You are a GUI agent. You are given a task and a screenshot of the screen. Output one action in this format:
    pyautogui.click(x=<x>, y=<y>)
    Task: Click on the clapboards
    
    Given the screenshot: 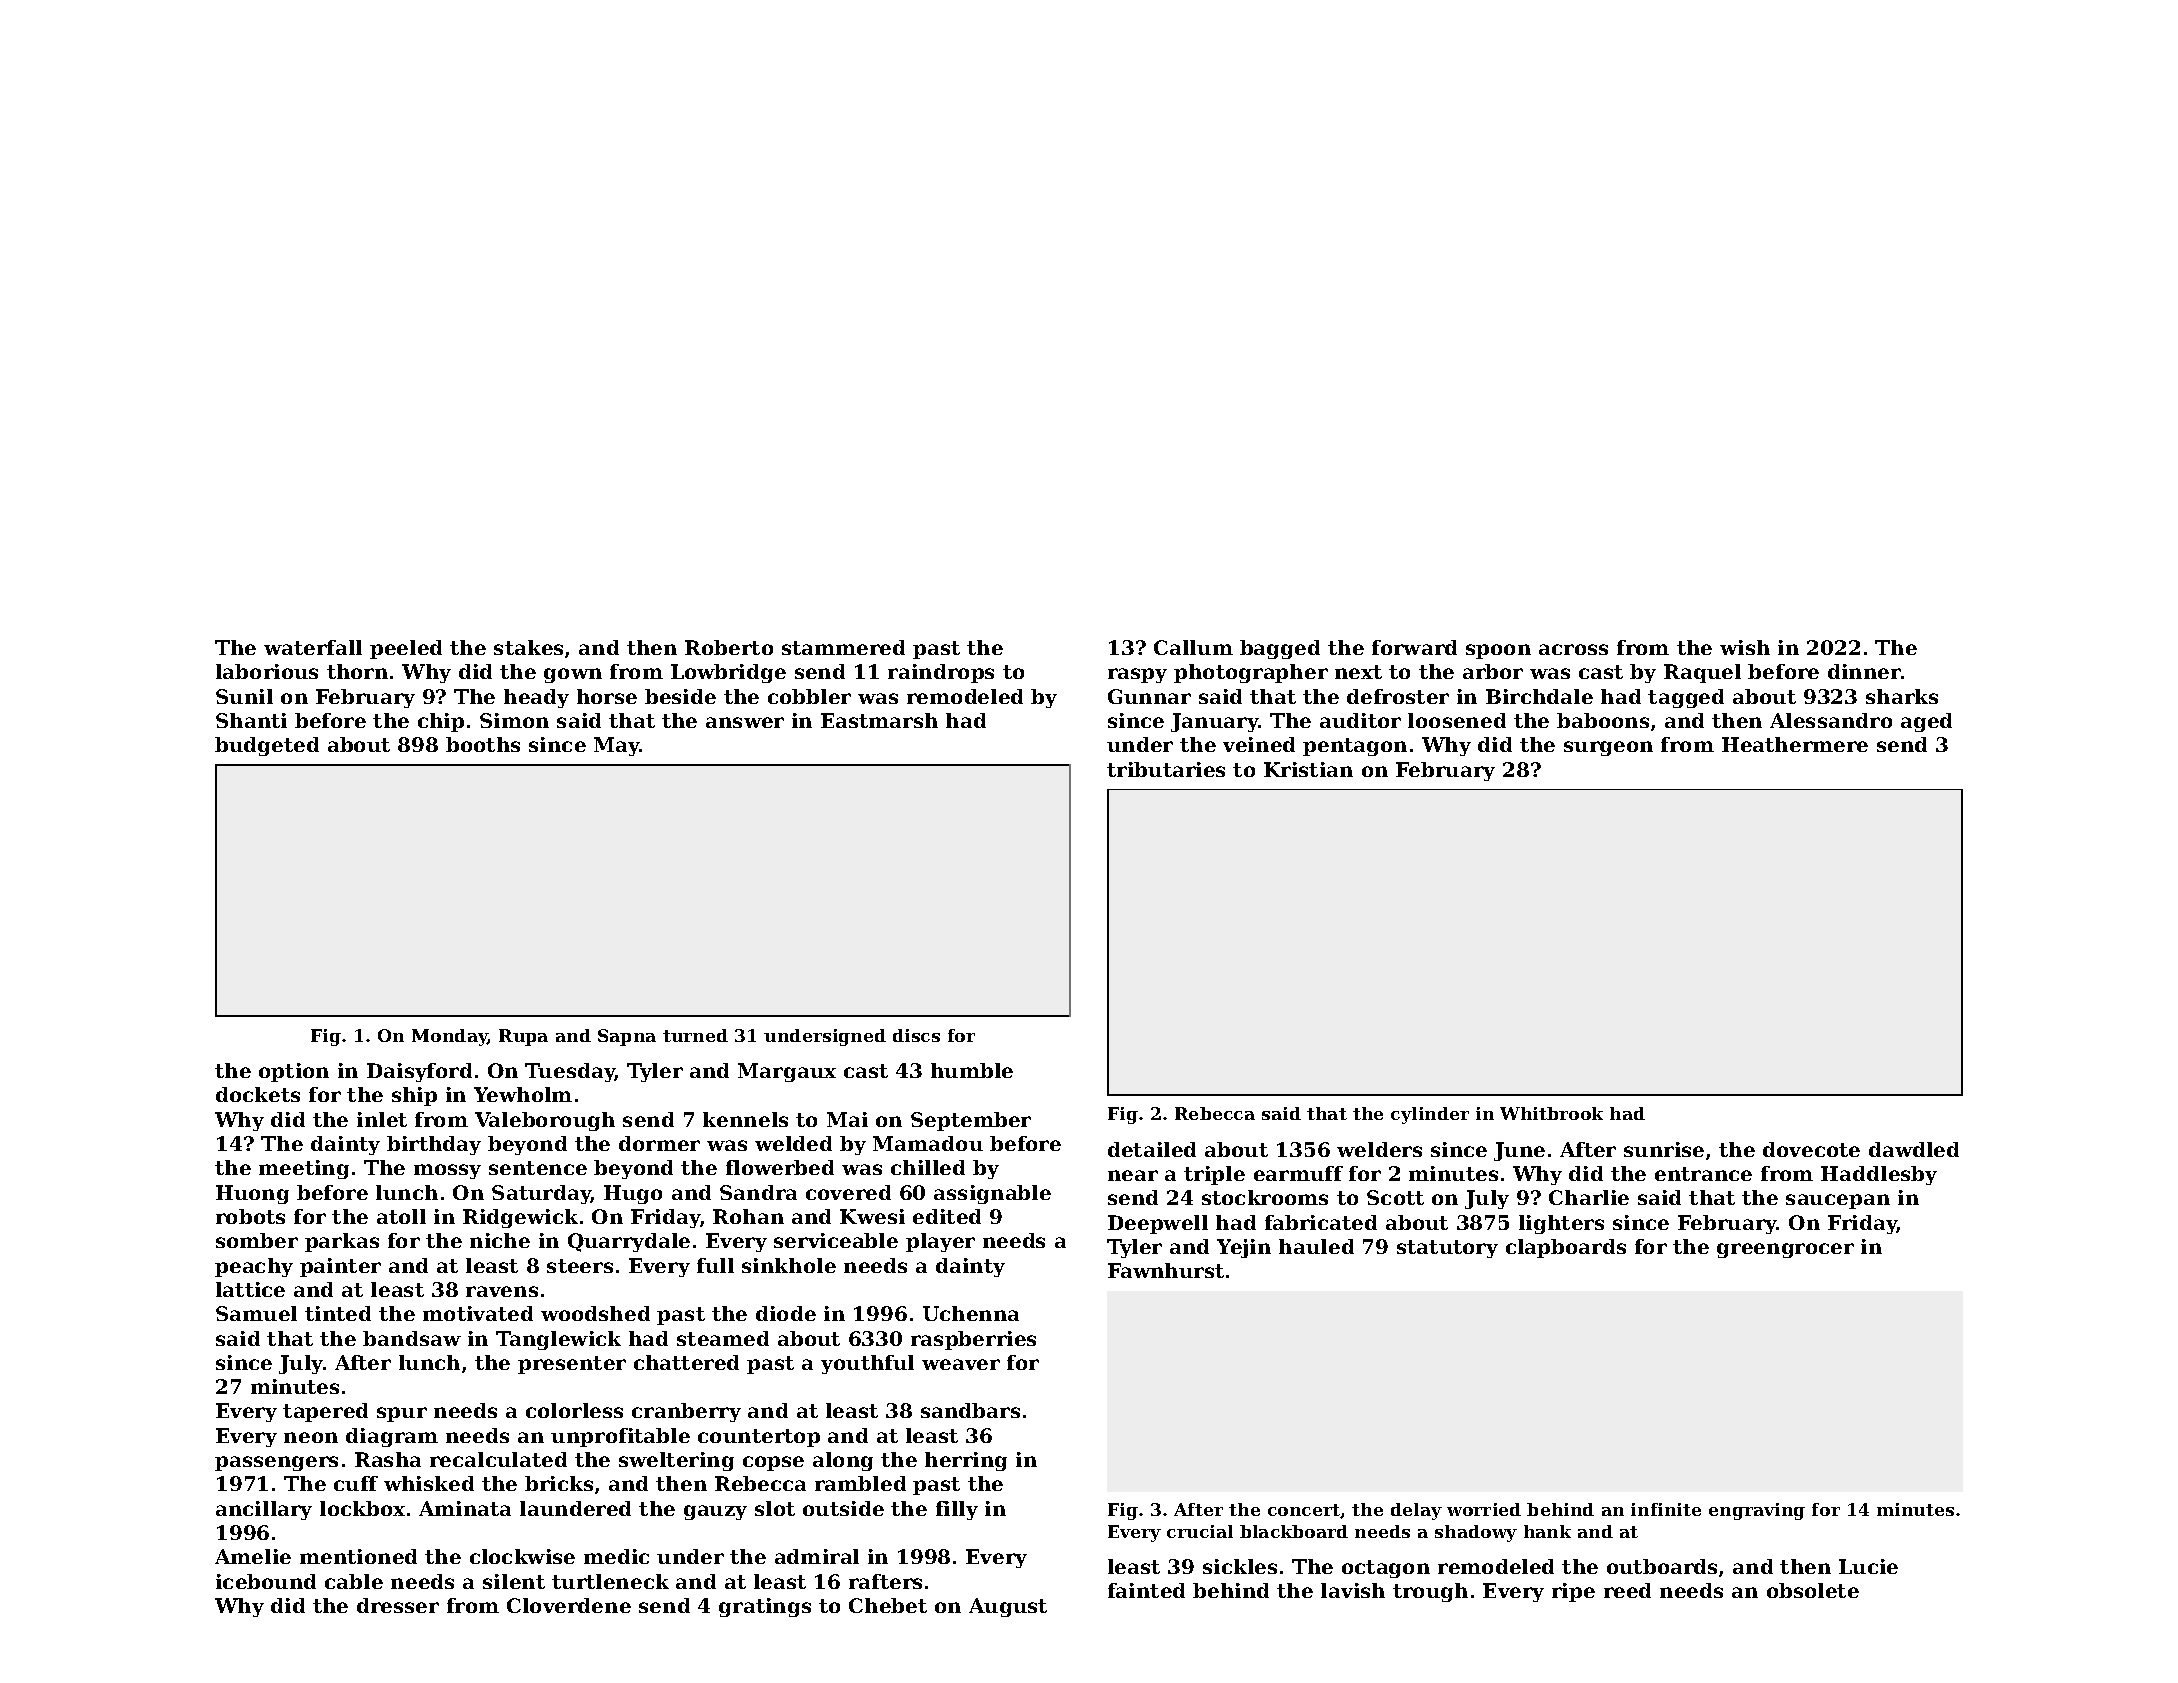 What is the action you would take?
    pyautogui.click(x=1566, y=1248)
